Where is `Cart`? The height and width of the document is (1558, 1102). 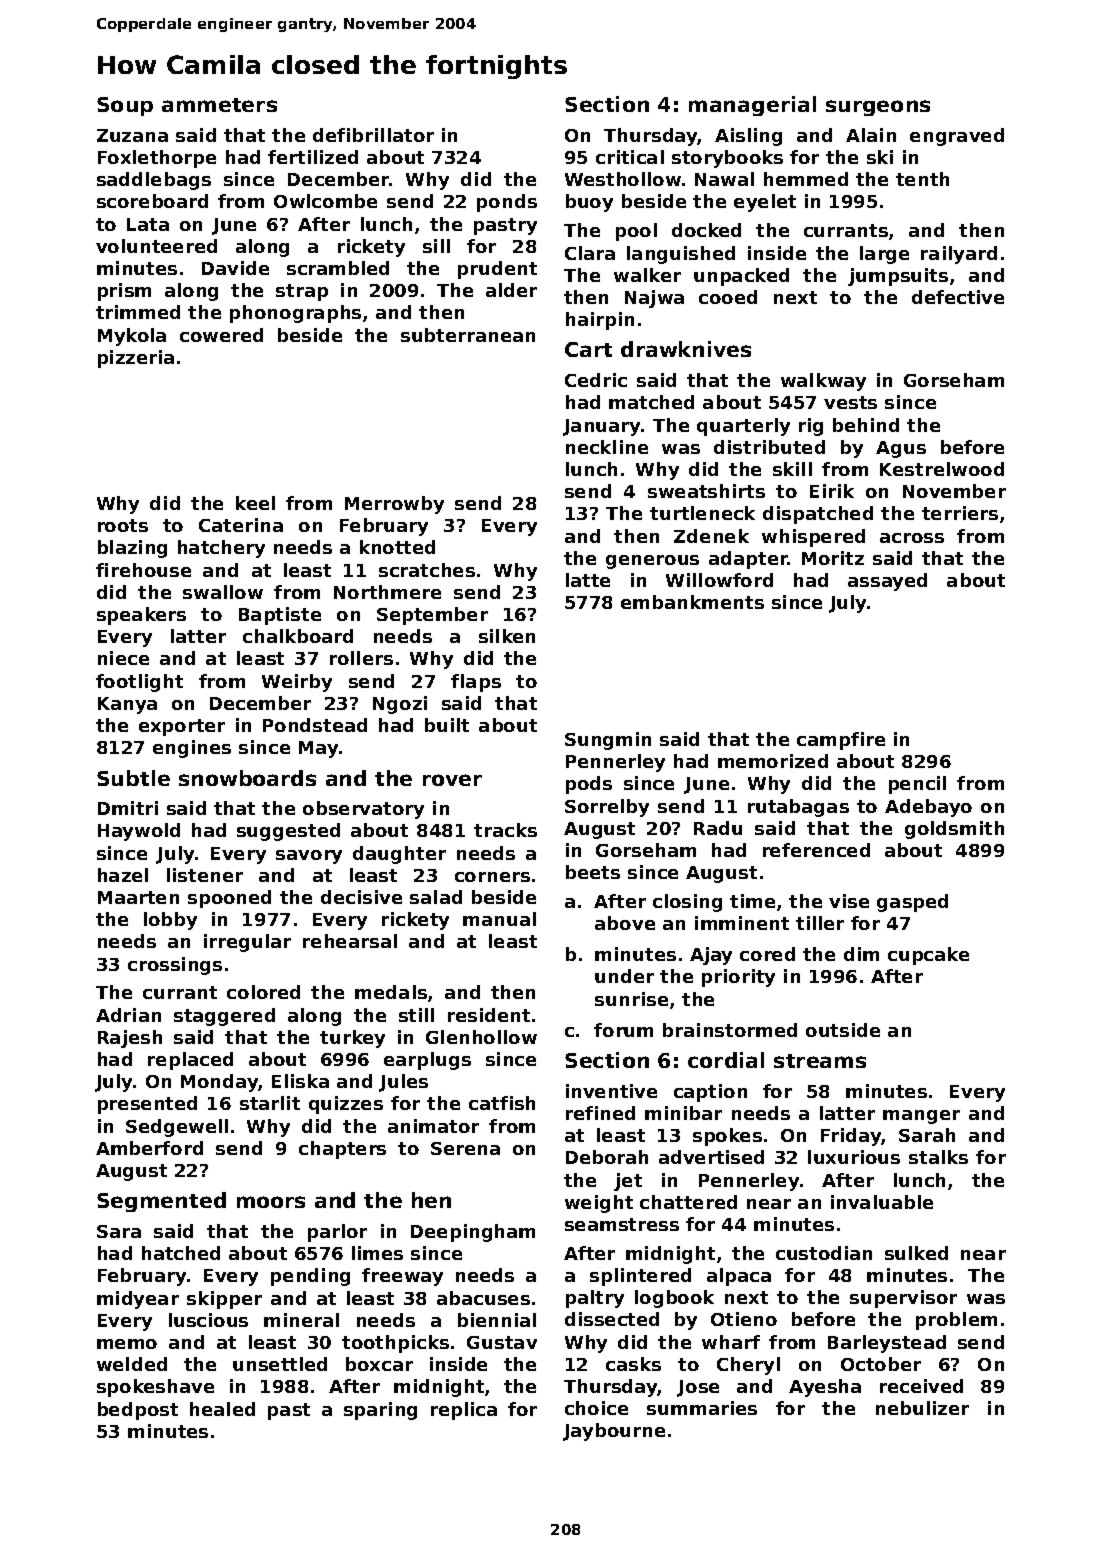
Cart is located at coordinates (588, 349).
